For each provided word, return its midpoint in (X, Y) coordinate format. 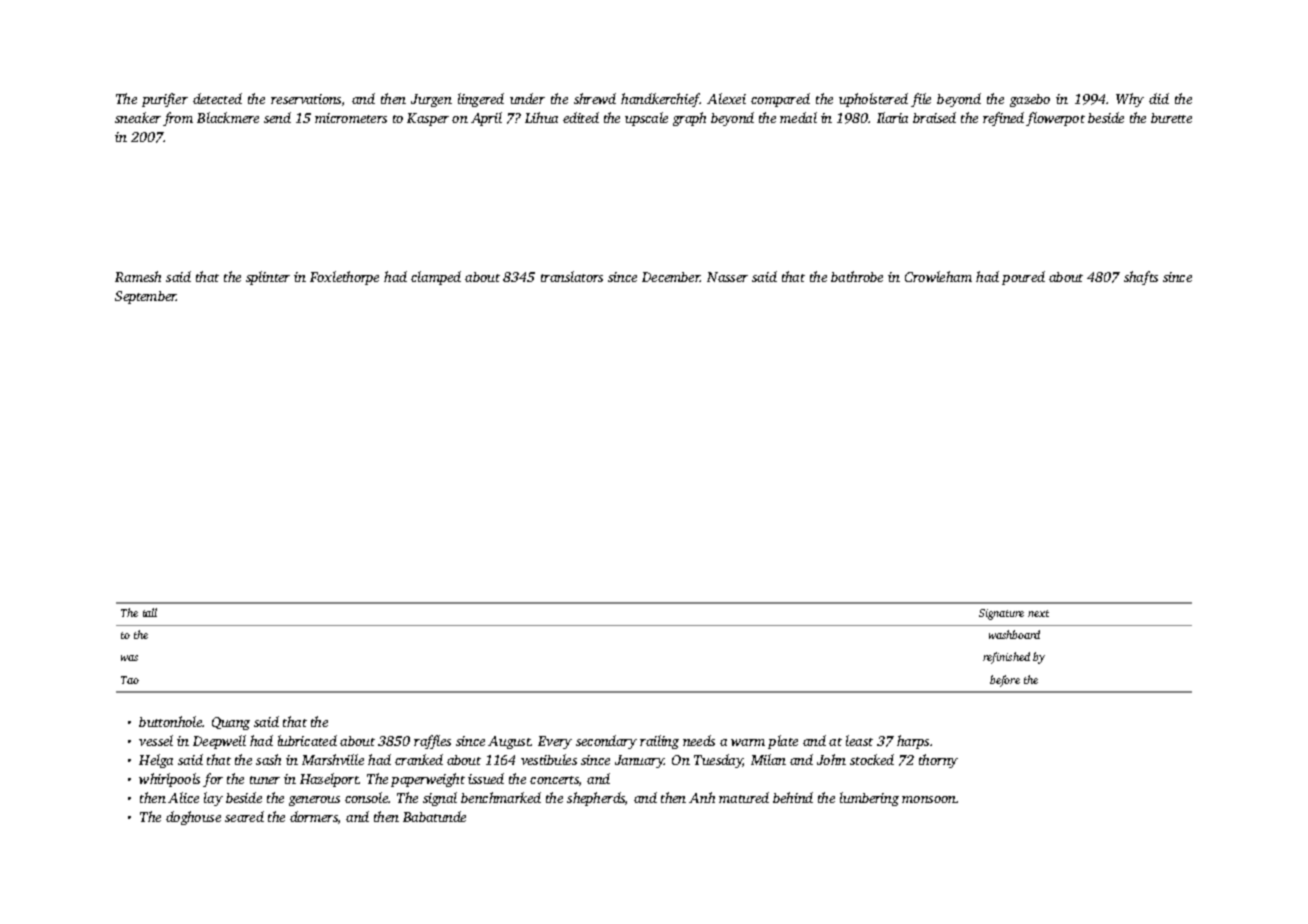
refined (1003, 119)
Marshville (333, 759)
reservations (306, 99)
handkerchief (660, 100)
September (146, 297)
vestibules (549, 759)
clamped (436, 278)
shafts (1141, 278)
